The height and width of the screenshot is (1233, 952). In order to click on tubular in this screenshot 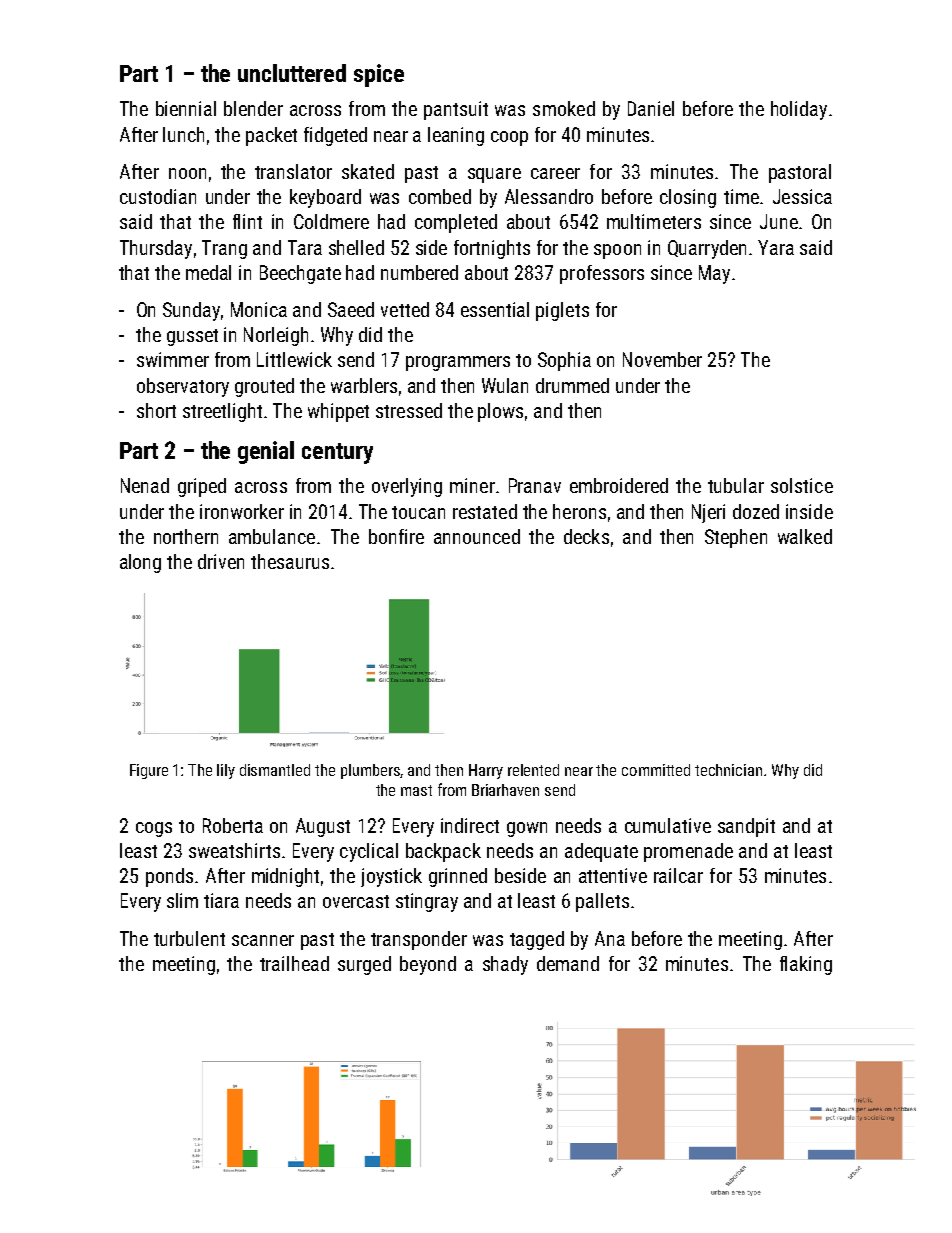, I will do `click(736, 485)`.
